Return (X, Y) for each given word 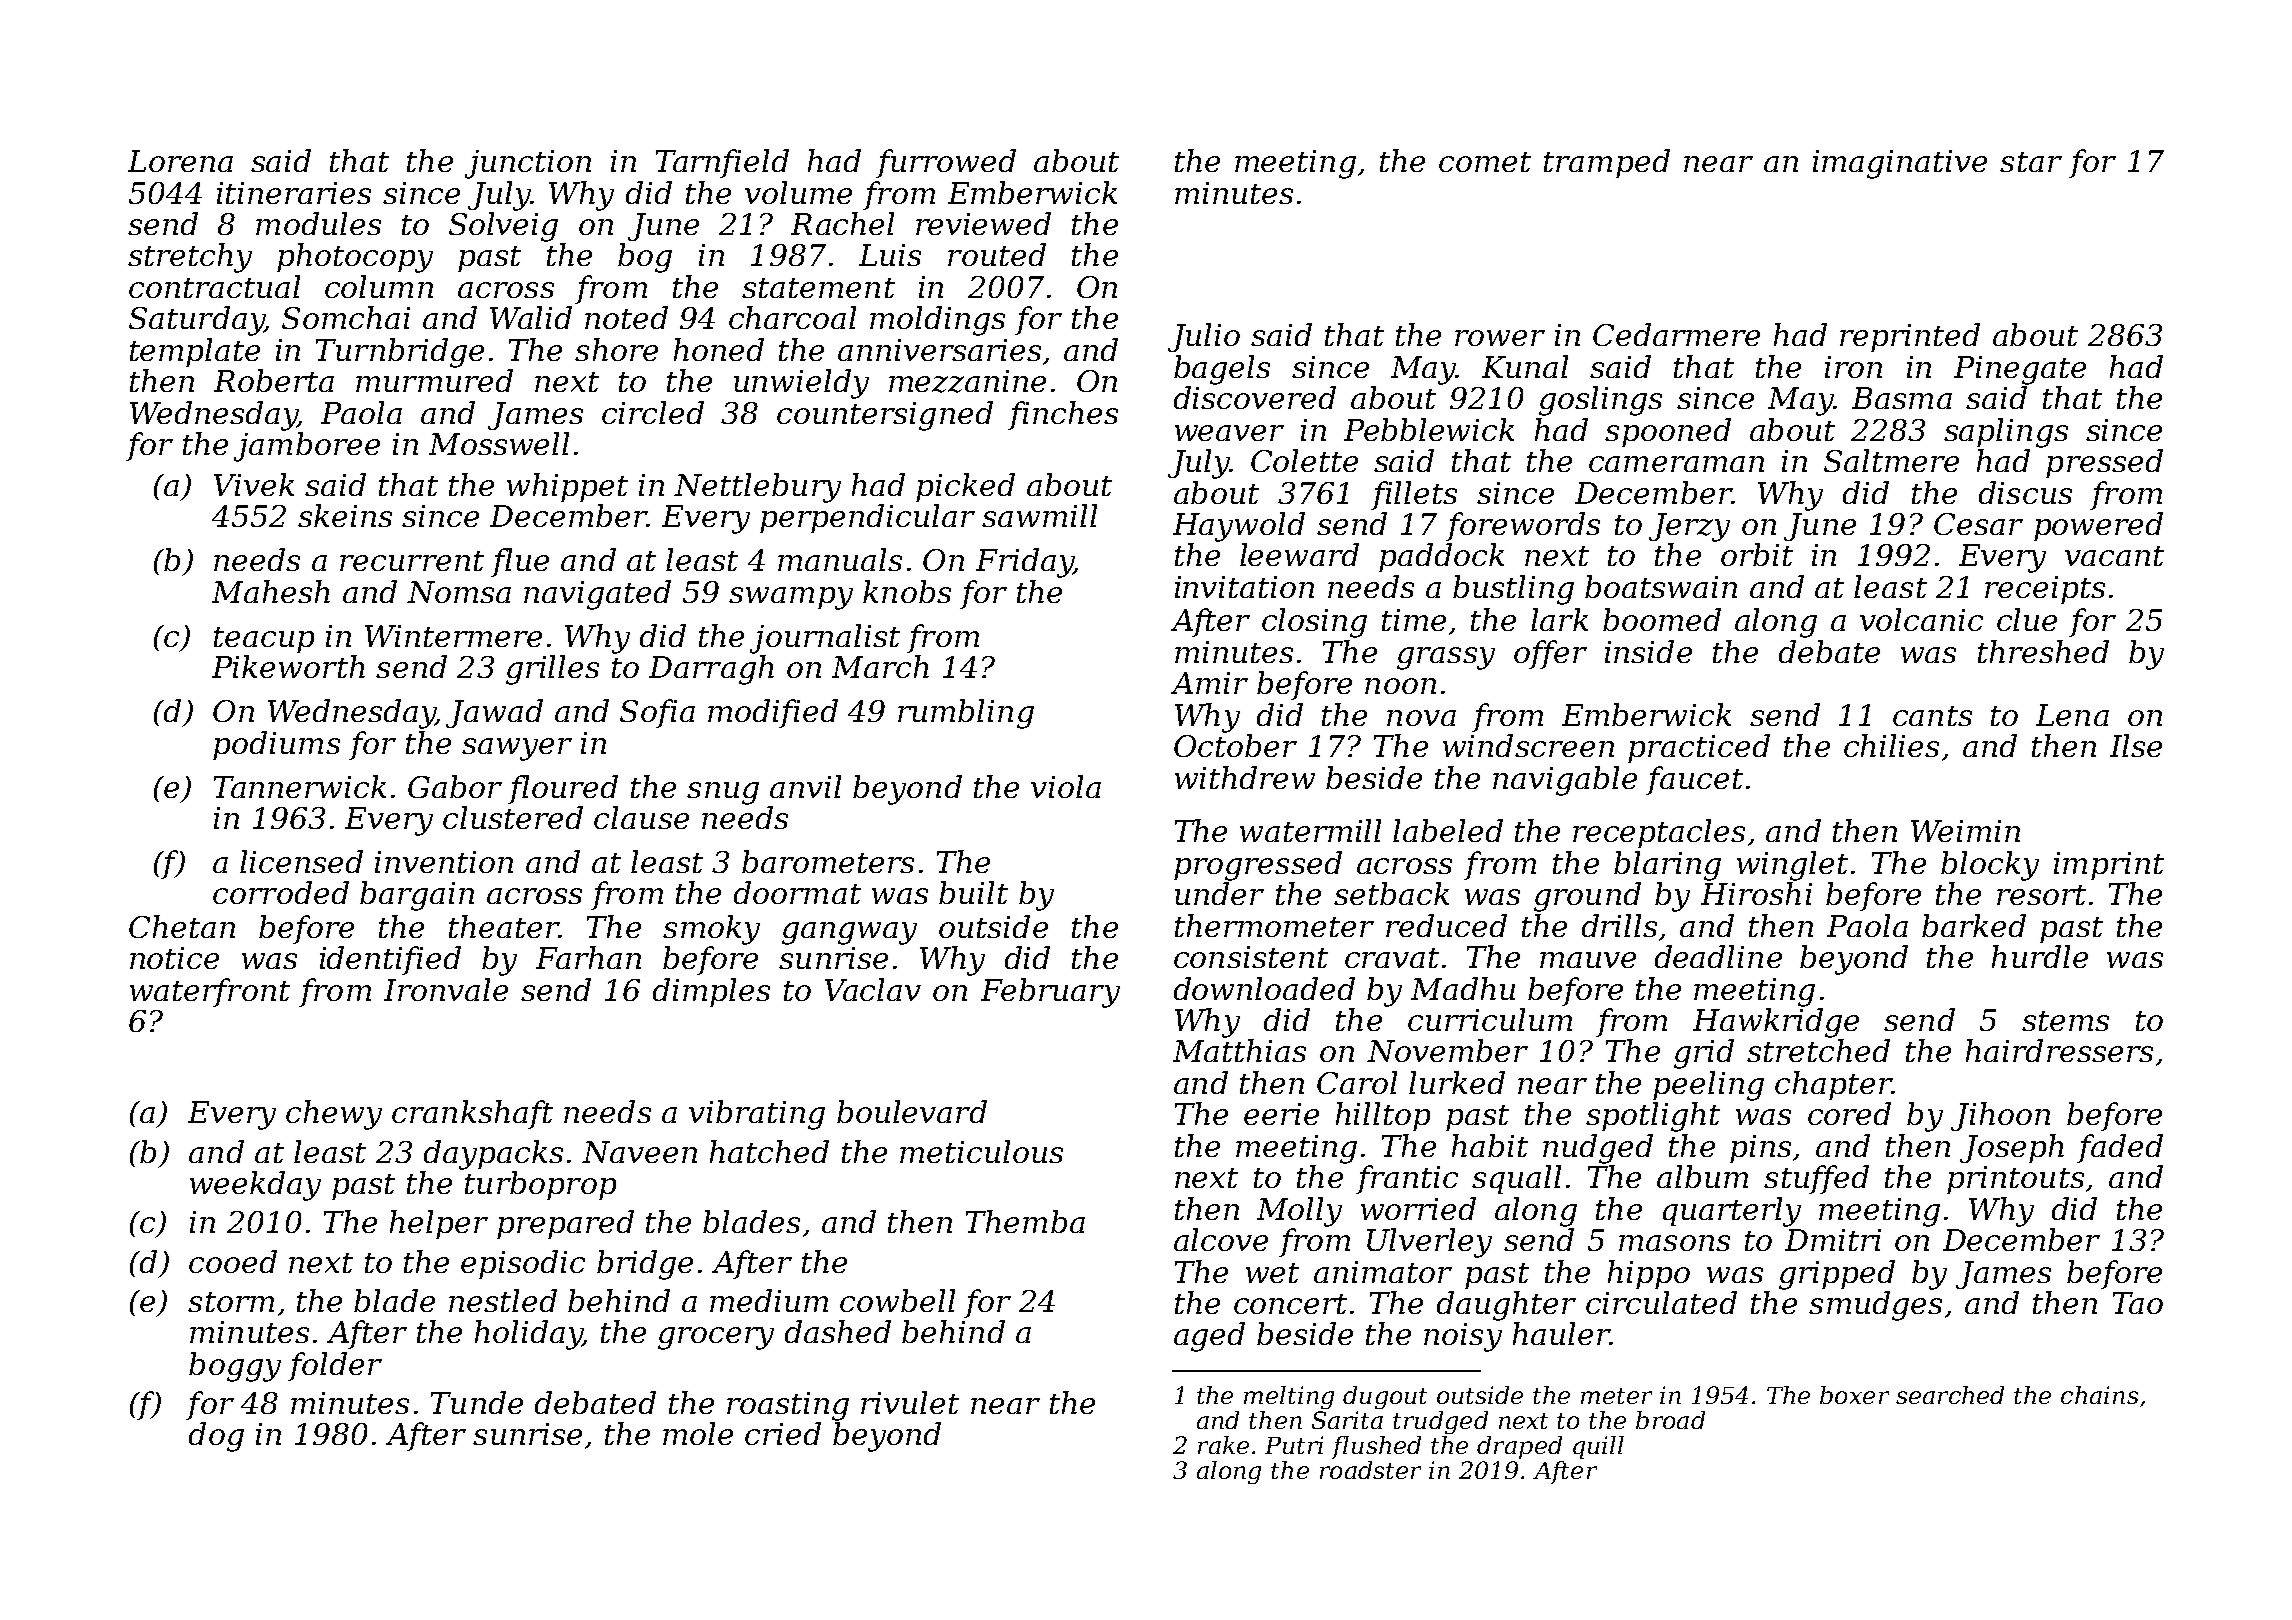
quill (1598, 1447)
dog (216, 1437)
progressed (1258, 866)
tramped (1607, 163)
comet (1485, 162)
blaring (1667, 866)
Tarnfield (722, 163)
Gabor (455, 786)
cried (783, 1433)
